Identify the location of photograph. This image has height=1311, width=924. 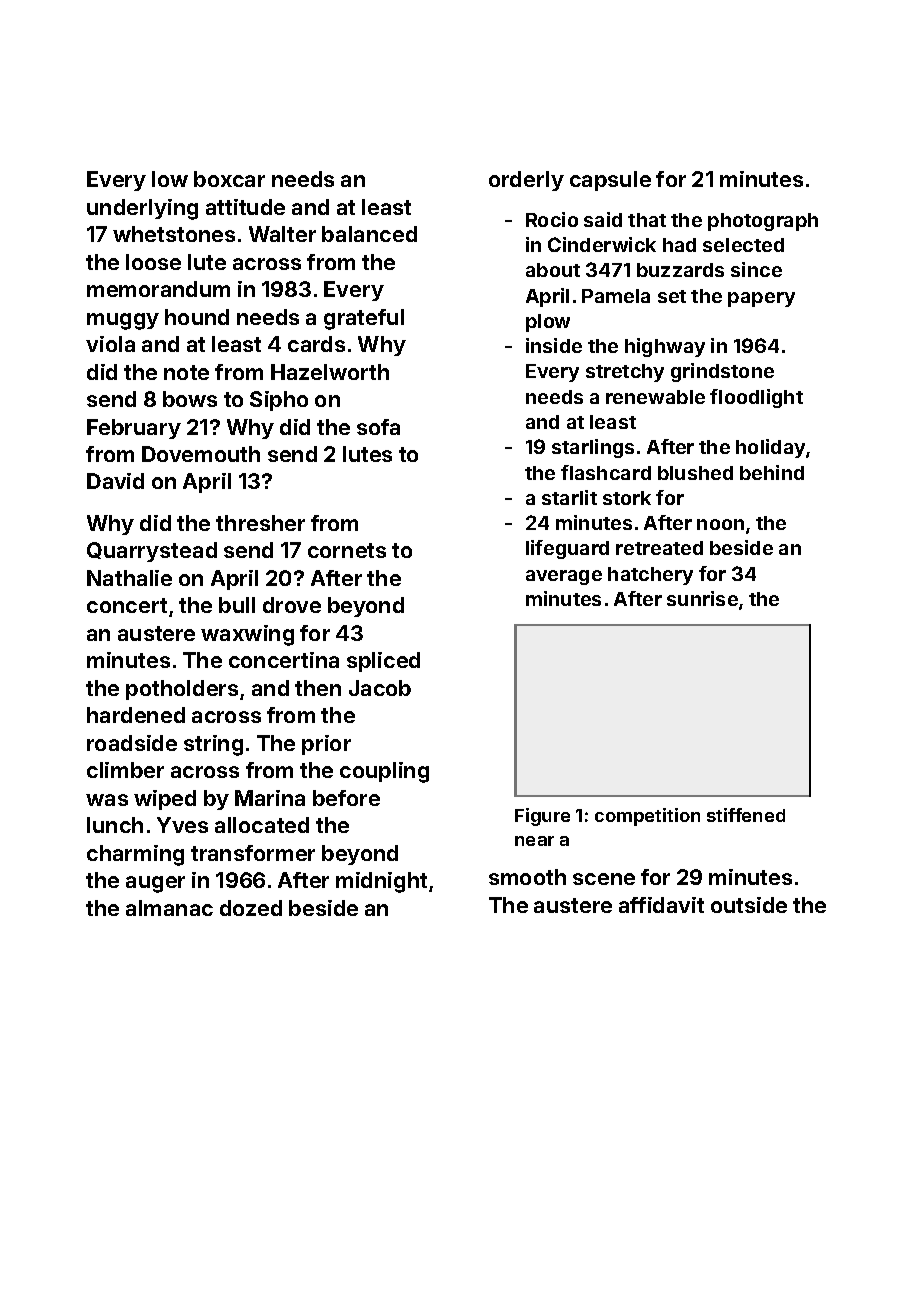
(763, 222).
